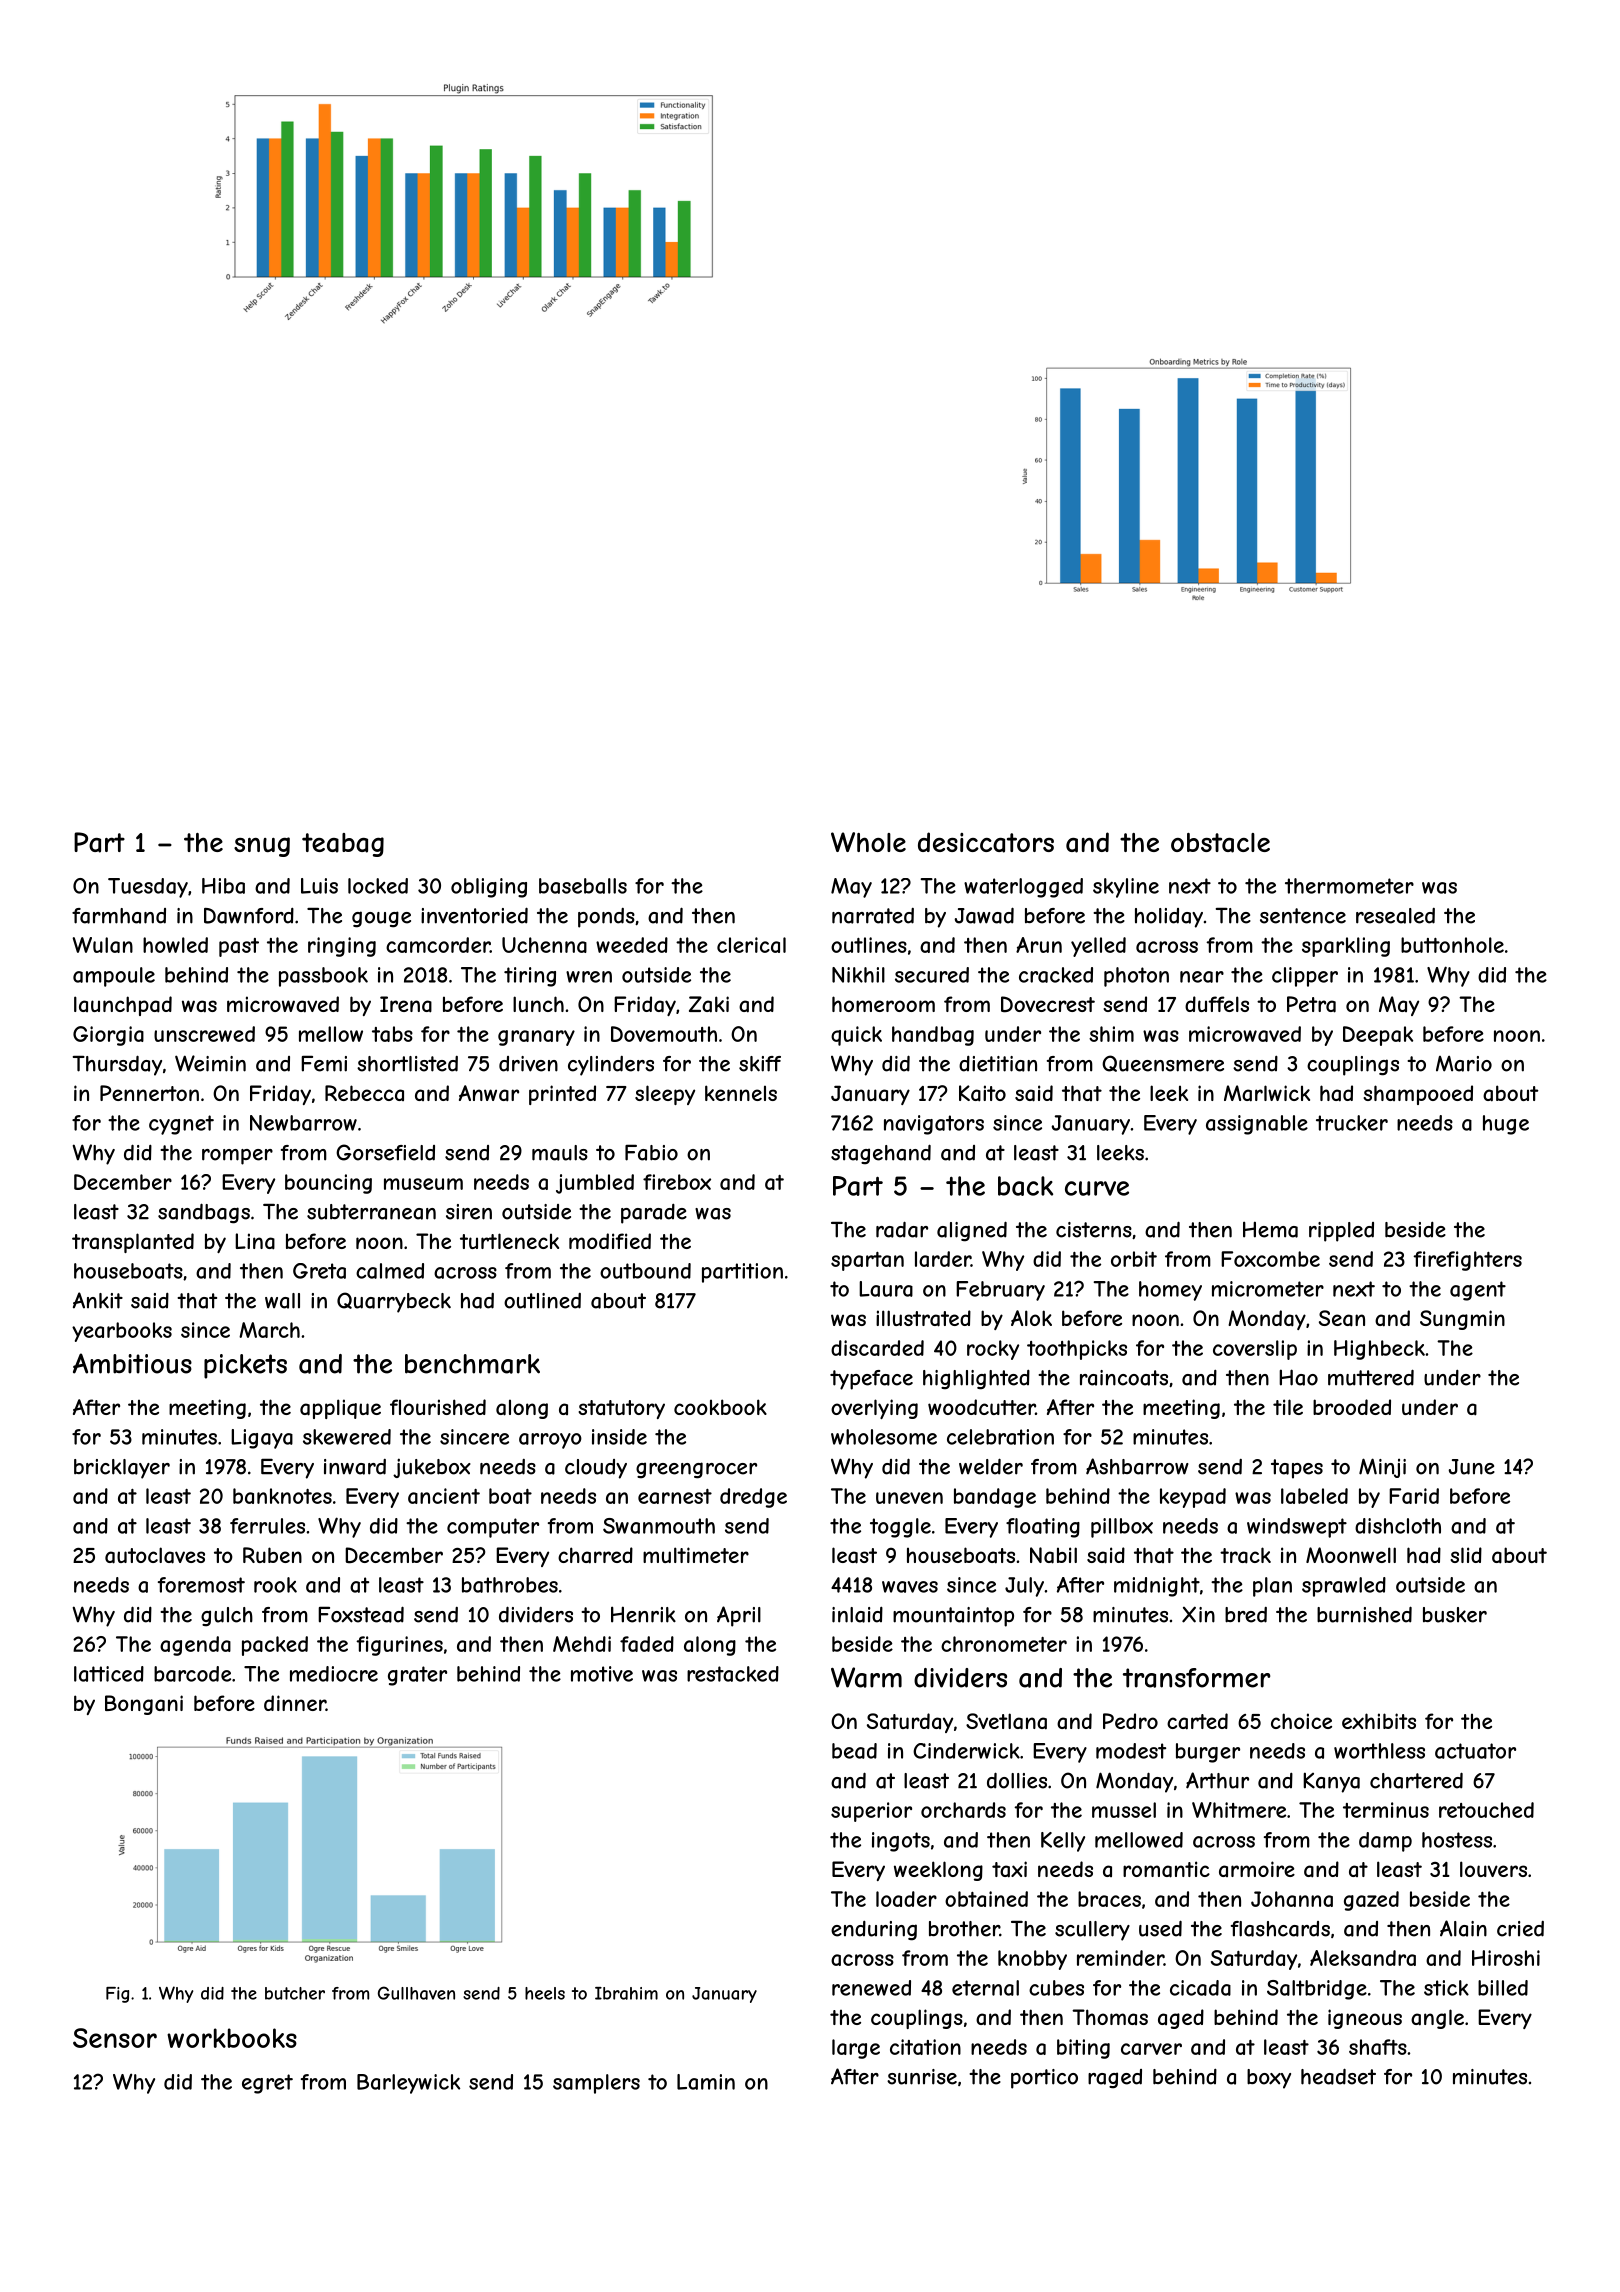 This screenshot has height=2292, width=1620. I want to click on huge, so click(1506, 1125).
